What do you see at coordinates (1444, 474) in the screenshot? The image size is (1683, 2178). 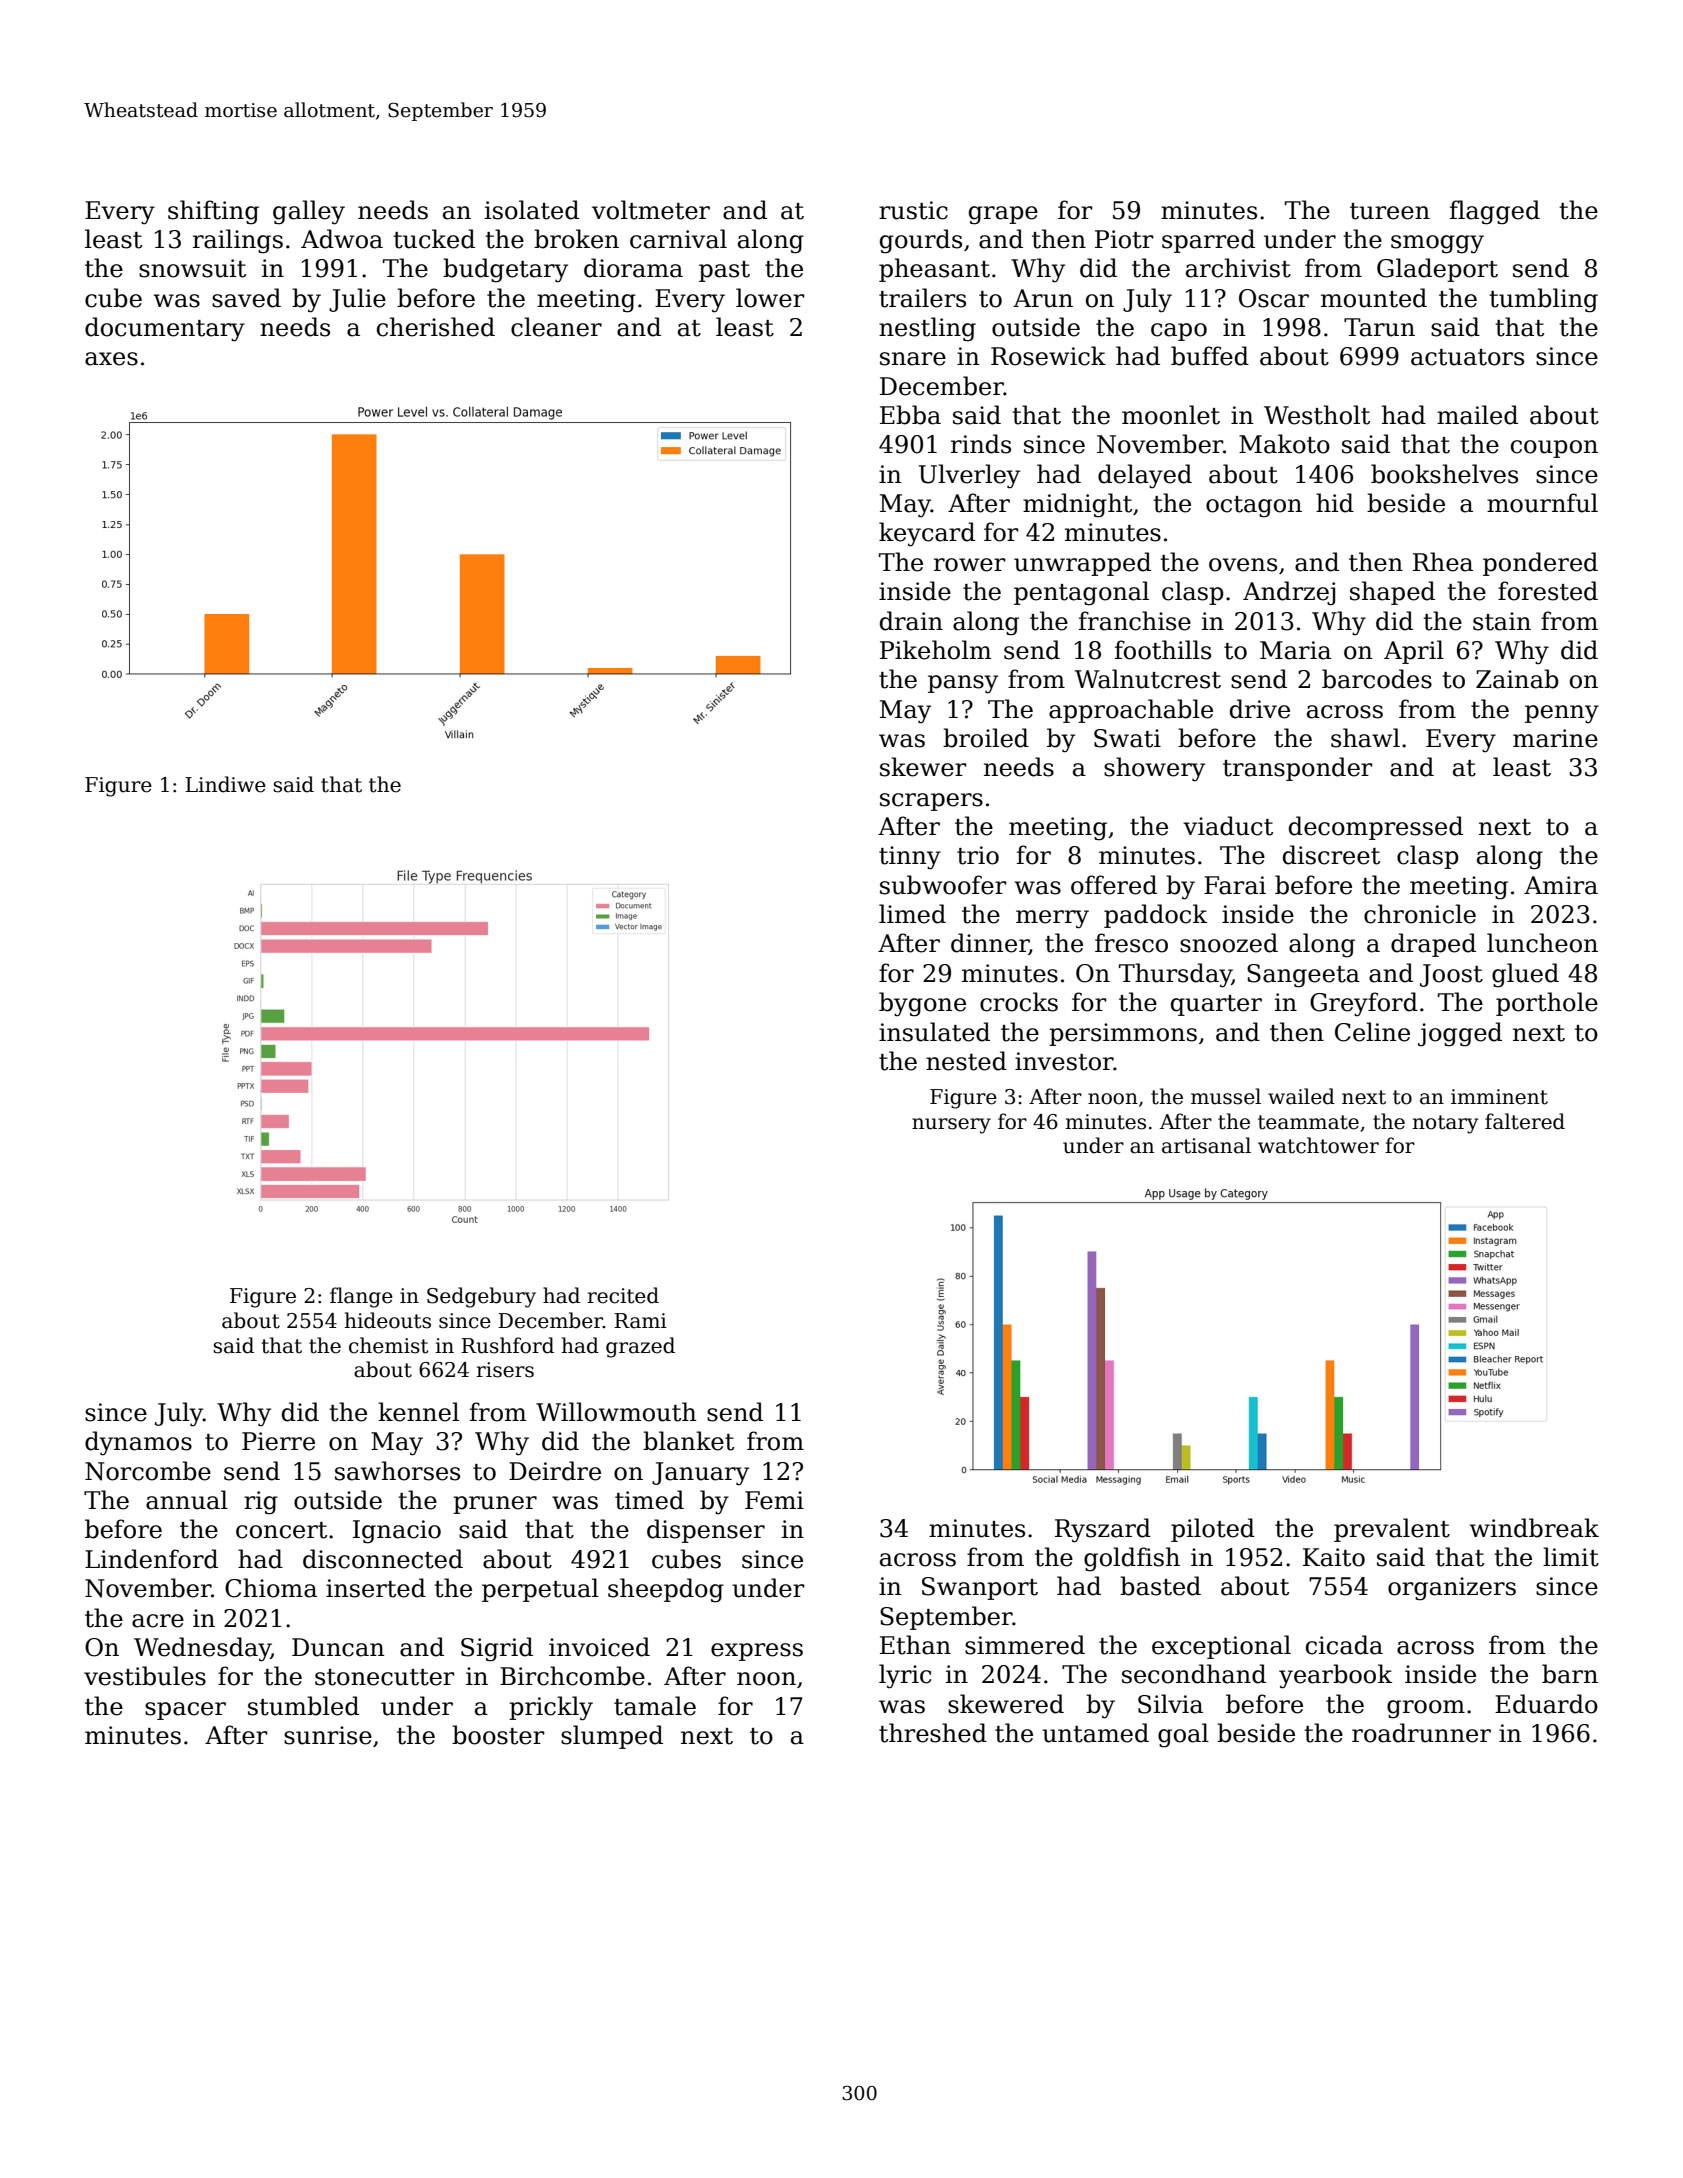 I see `bookshelves` at bounding box center [1444, 474].
